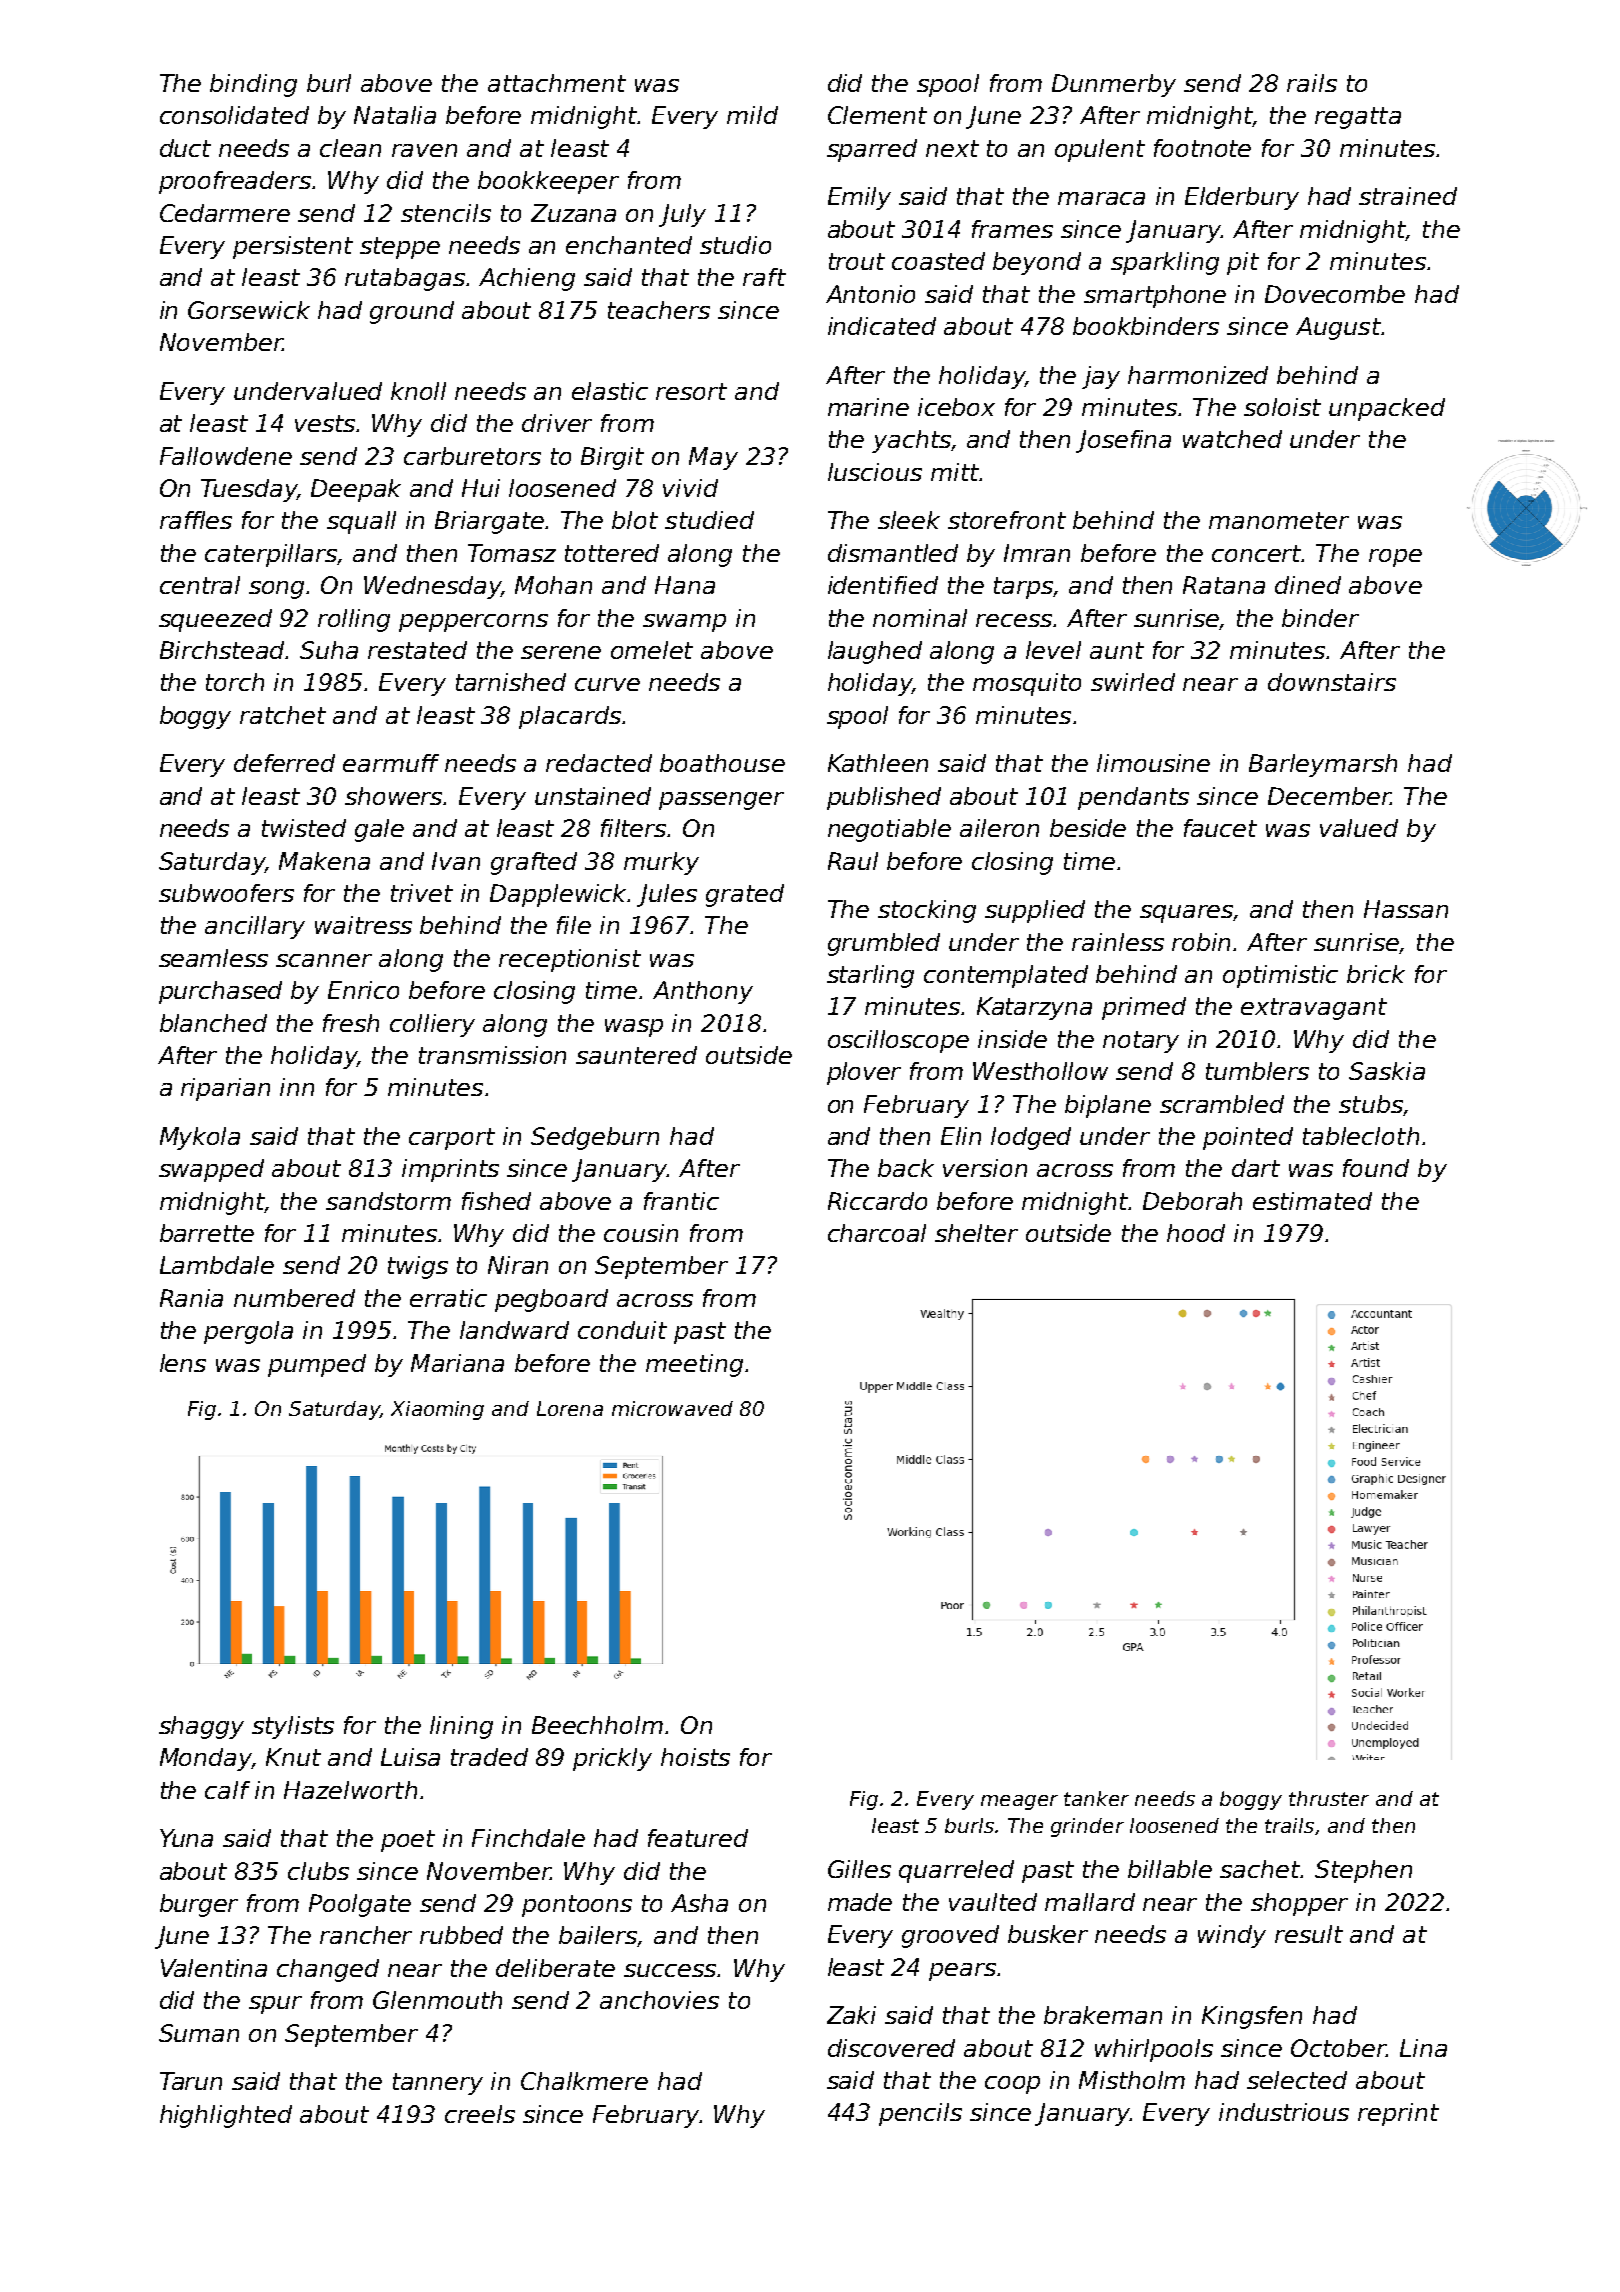  What do you see at coordinates (752, 115) in the page?
I see `mild` at bounding box center [752, 115].
